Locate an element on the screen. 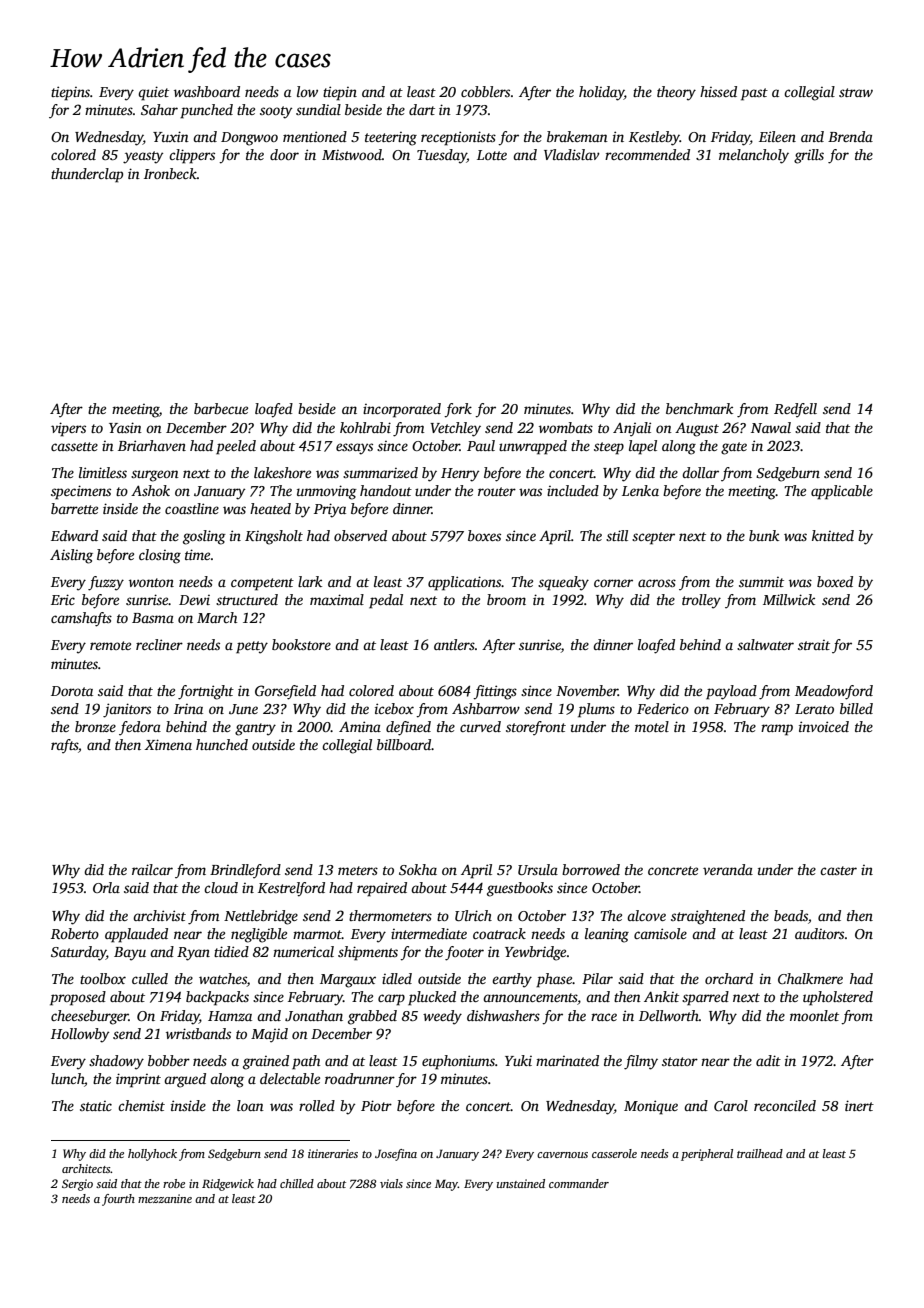 The image size is (924, 1308). trailhead is located at coordinates (760, 1153).
